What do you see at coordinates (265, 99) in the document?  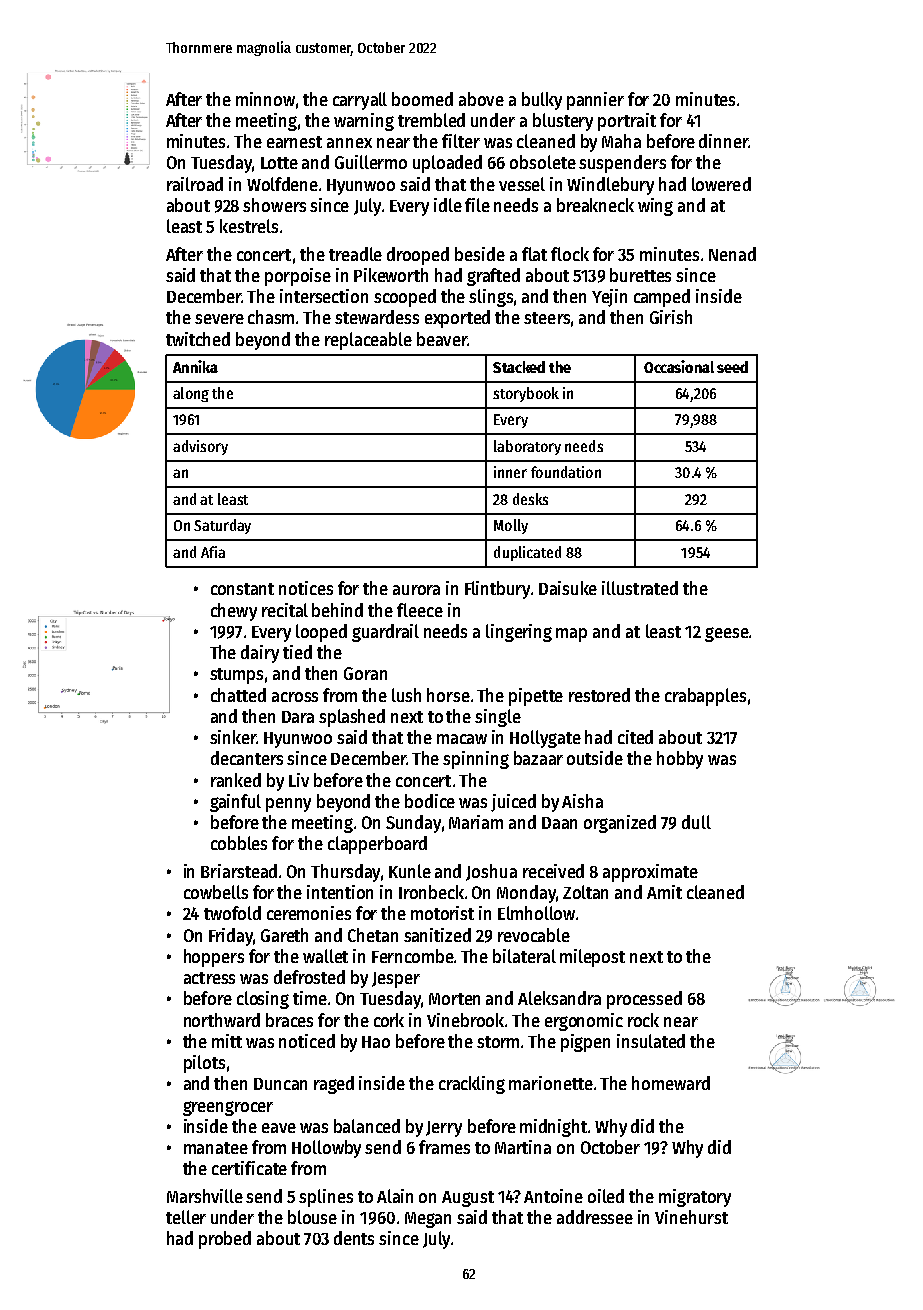 I see `minnow` at bounding box center [265, 99].
